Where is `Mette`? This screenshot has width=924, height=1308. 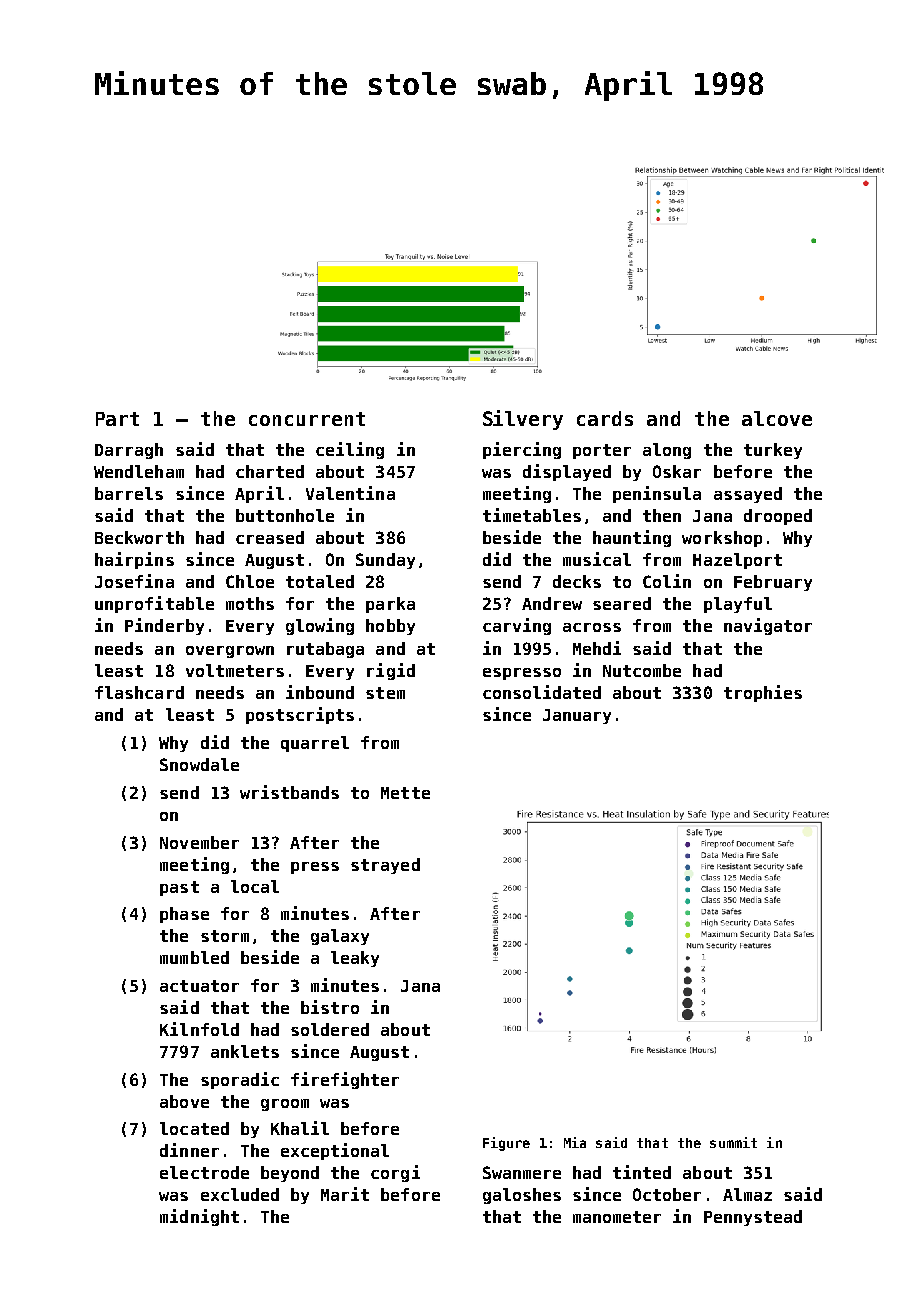
Mette is located at coordinates (405, 793).
